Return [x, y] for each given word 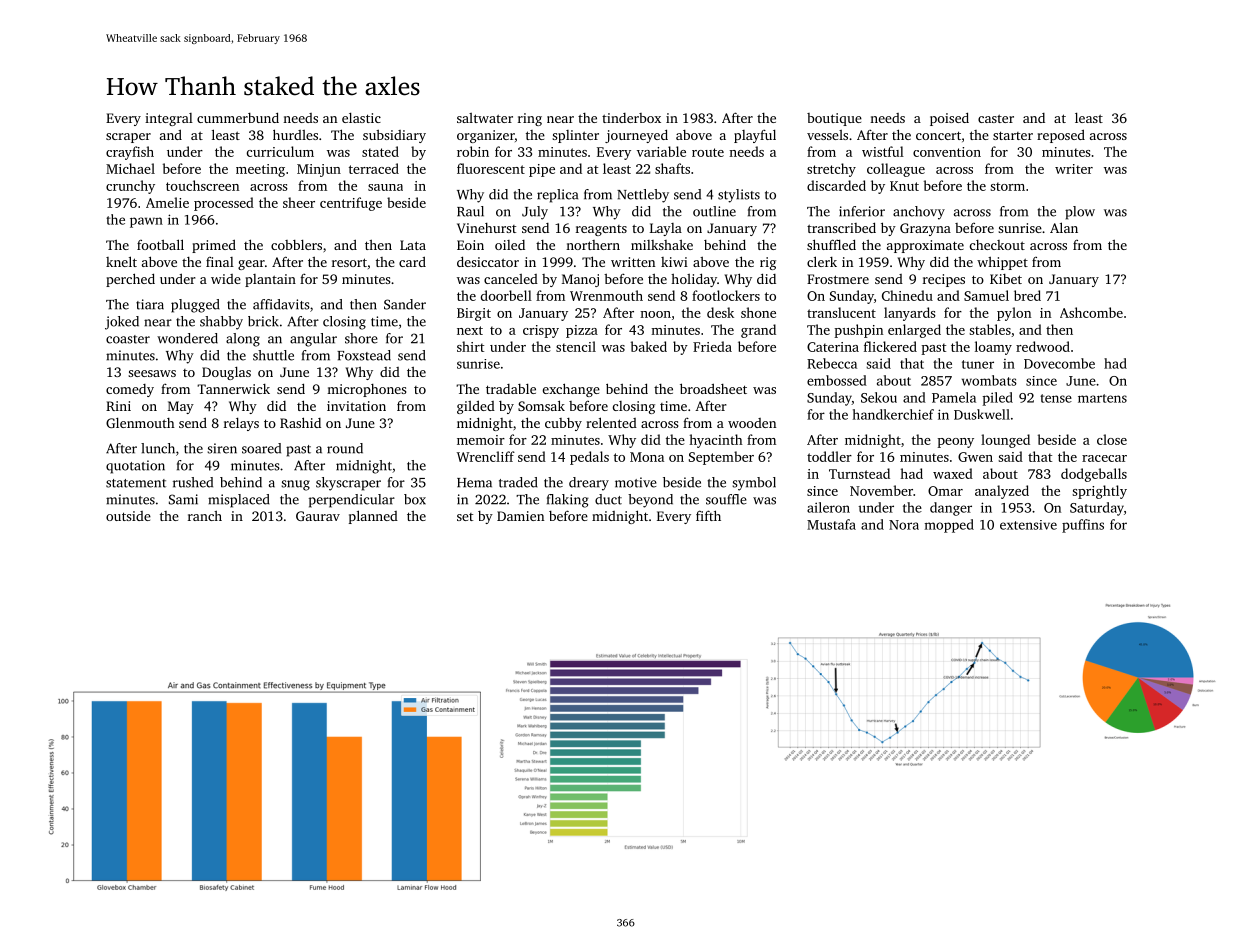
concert [938, 135]
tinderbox [631, 118]
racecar [1104, 458]
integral [169, 119]
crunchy [130, 187]
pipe [542, 170]
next [470, 330]
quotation [135, 467]
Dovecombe [1059, 363]
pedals [589, 458]
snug [295, 485]
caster [996, 118]
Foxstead [364, 355]
